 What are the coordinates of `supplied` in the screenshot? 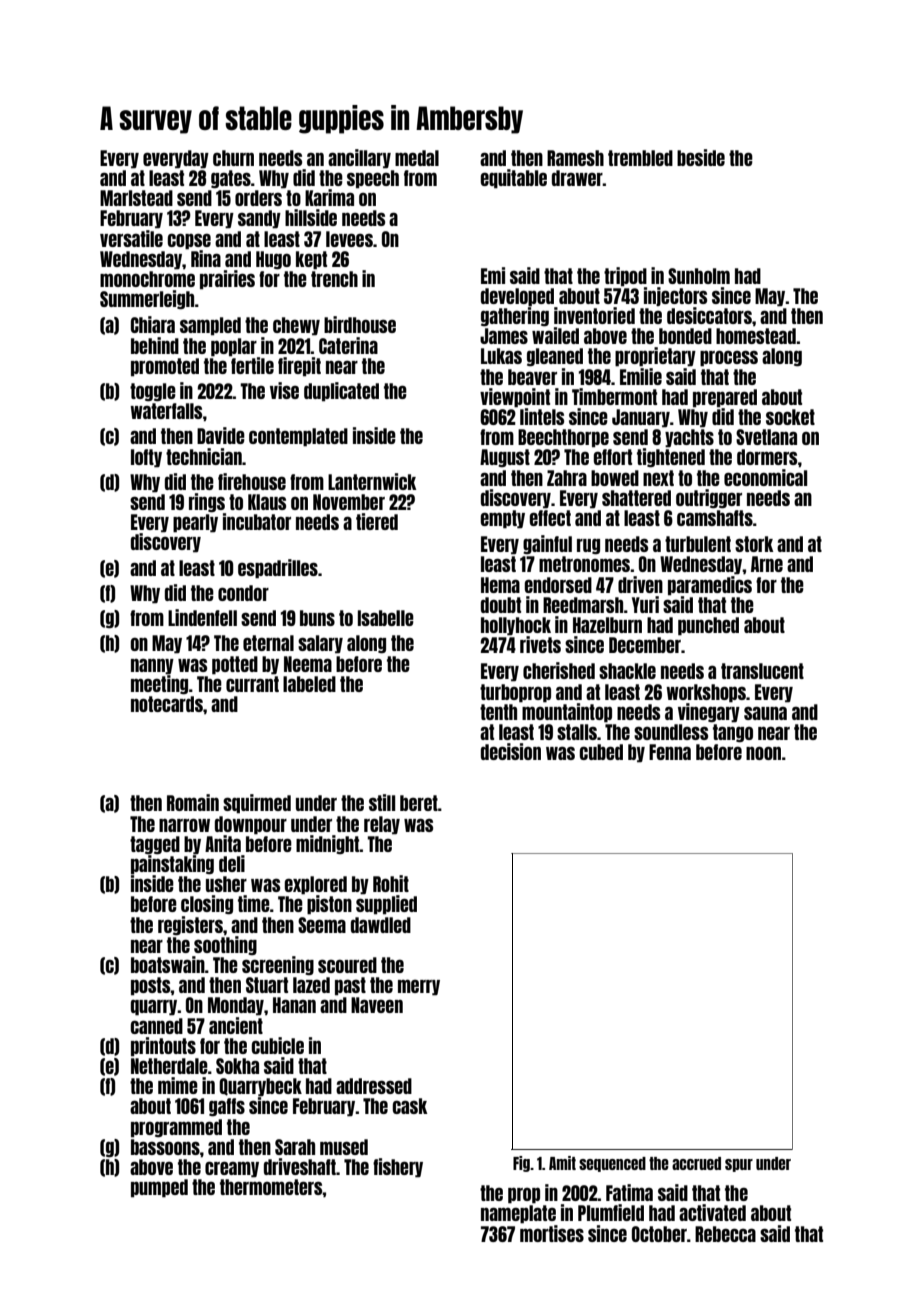 It's located at (386, 905).
